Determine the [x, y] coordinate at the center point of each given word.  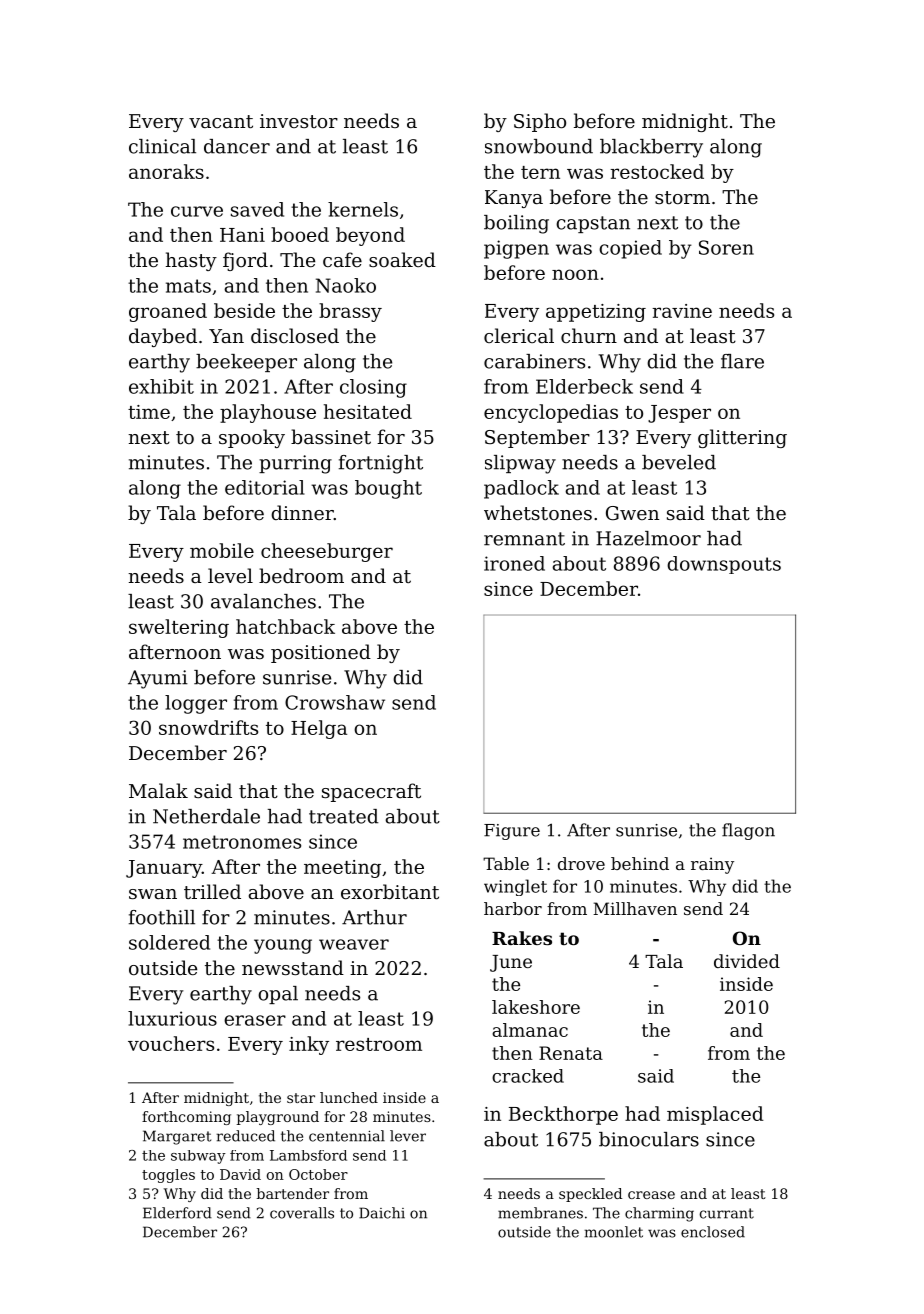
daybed [163, 337]
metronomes [242, 842]
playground [278, 1118]
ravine [682, 311]
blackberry [651, 148]
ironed [514, 563]
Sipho [540, 122]
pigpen [516, 249]
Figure [512, 832]
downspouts [724, 565]
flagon [748, 831]
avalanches [263, 601]
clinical [162, 146]
